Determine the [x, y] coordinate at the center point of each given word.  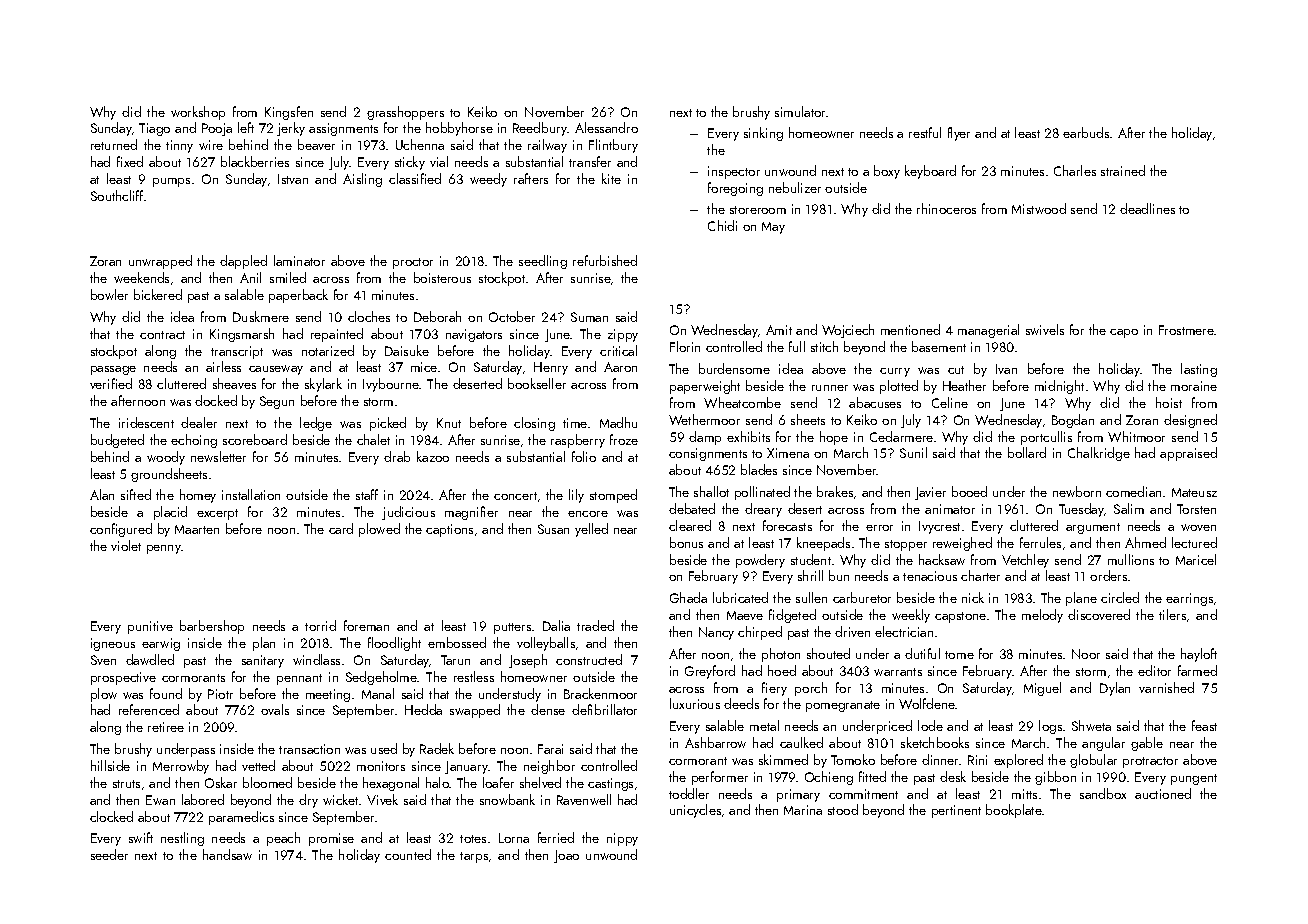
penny [164, 549]
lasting [1199, 370]
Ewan [160, 800]
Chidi [722, 225]
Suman [589, 317]
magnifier [471, 513]
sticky [410, 163]
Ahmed [1145, 542]
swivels [1045, 329]
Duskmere [261, 316]
